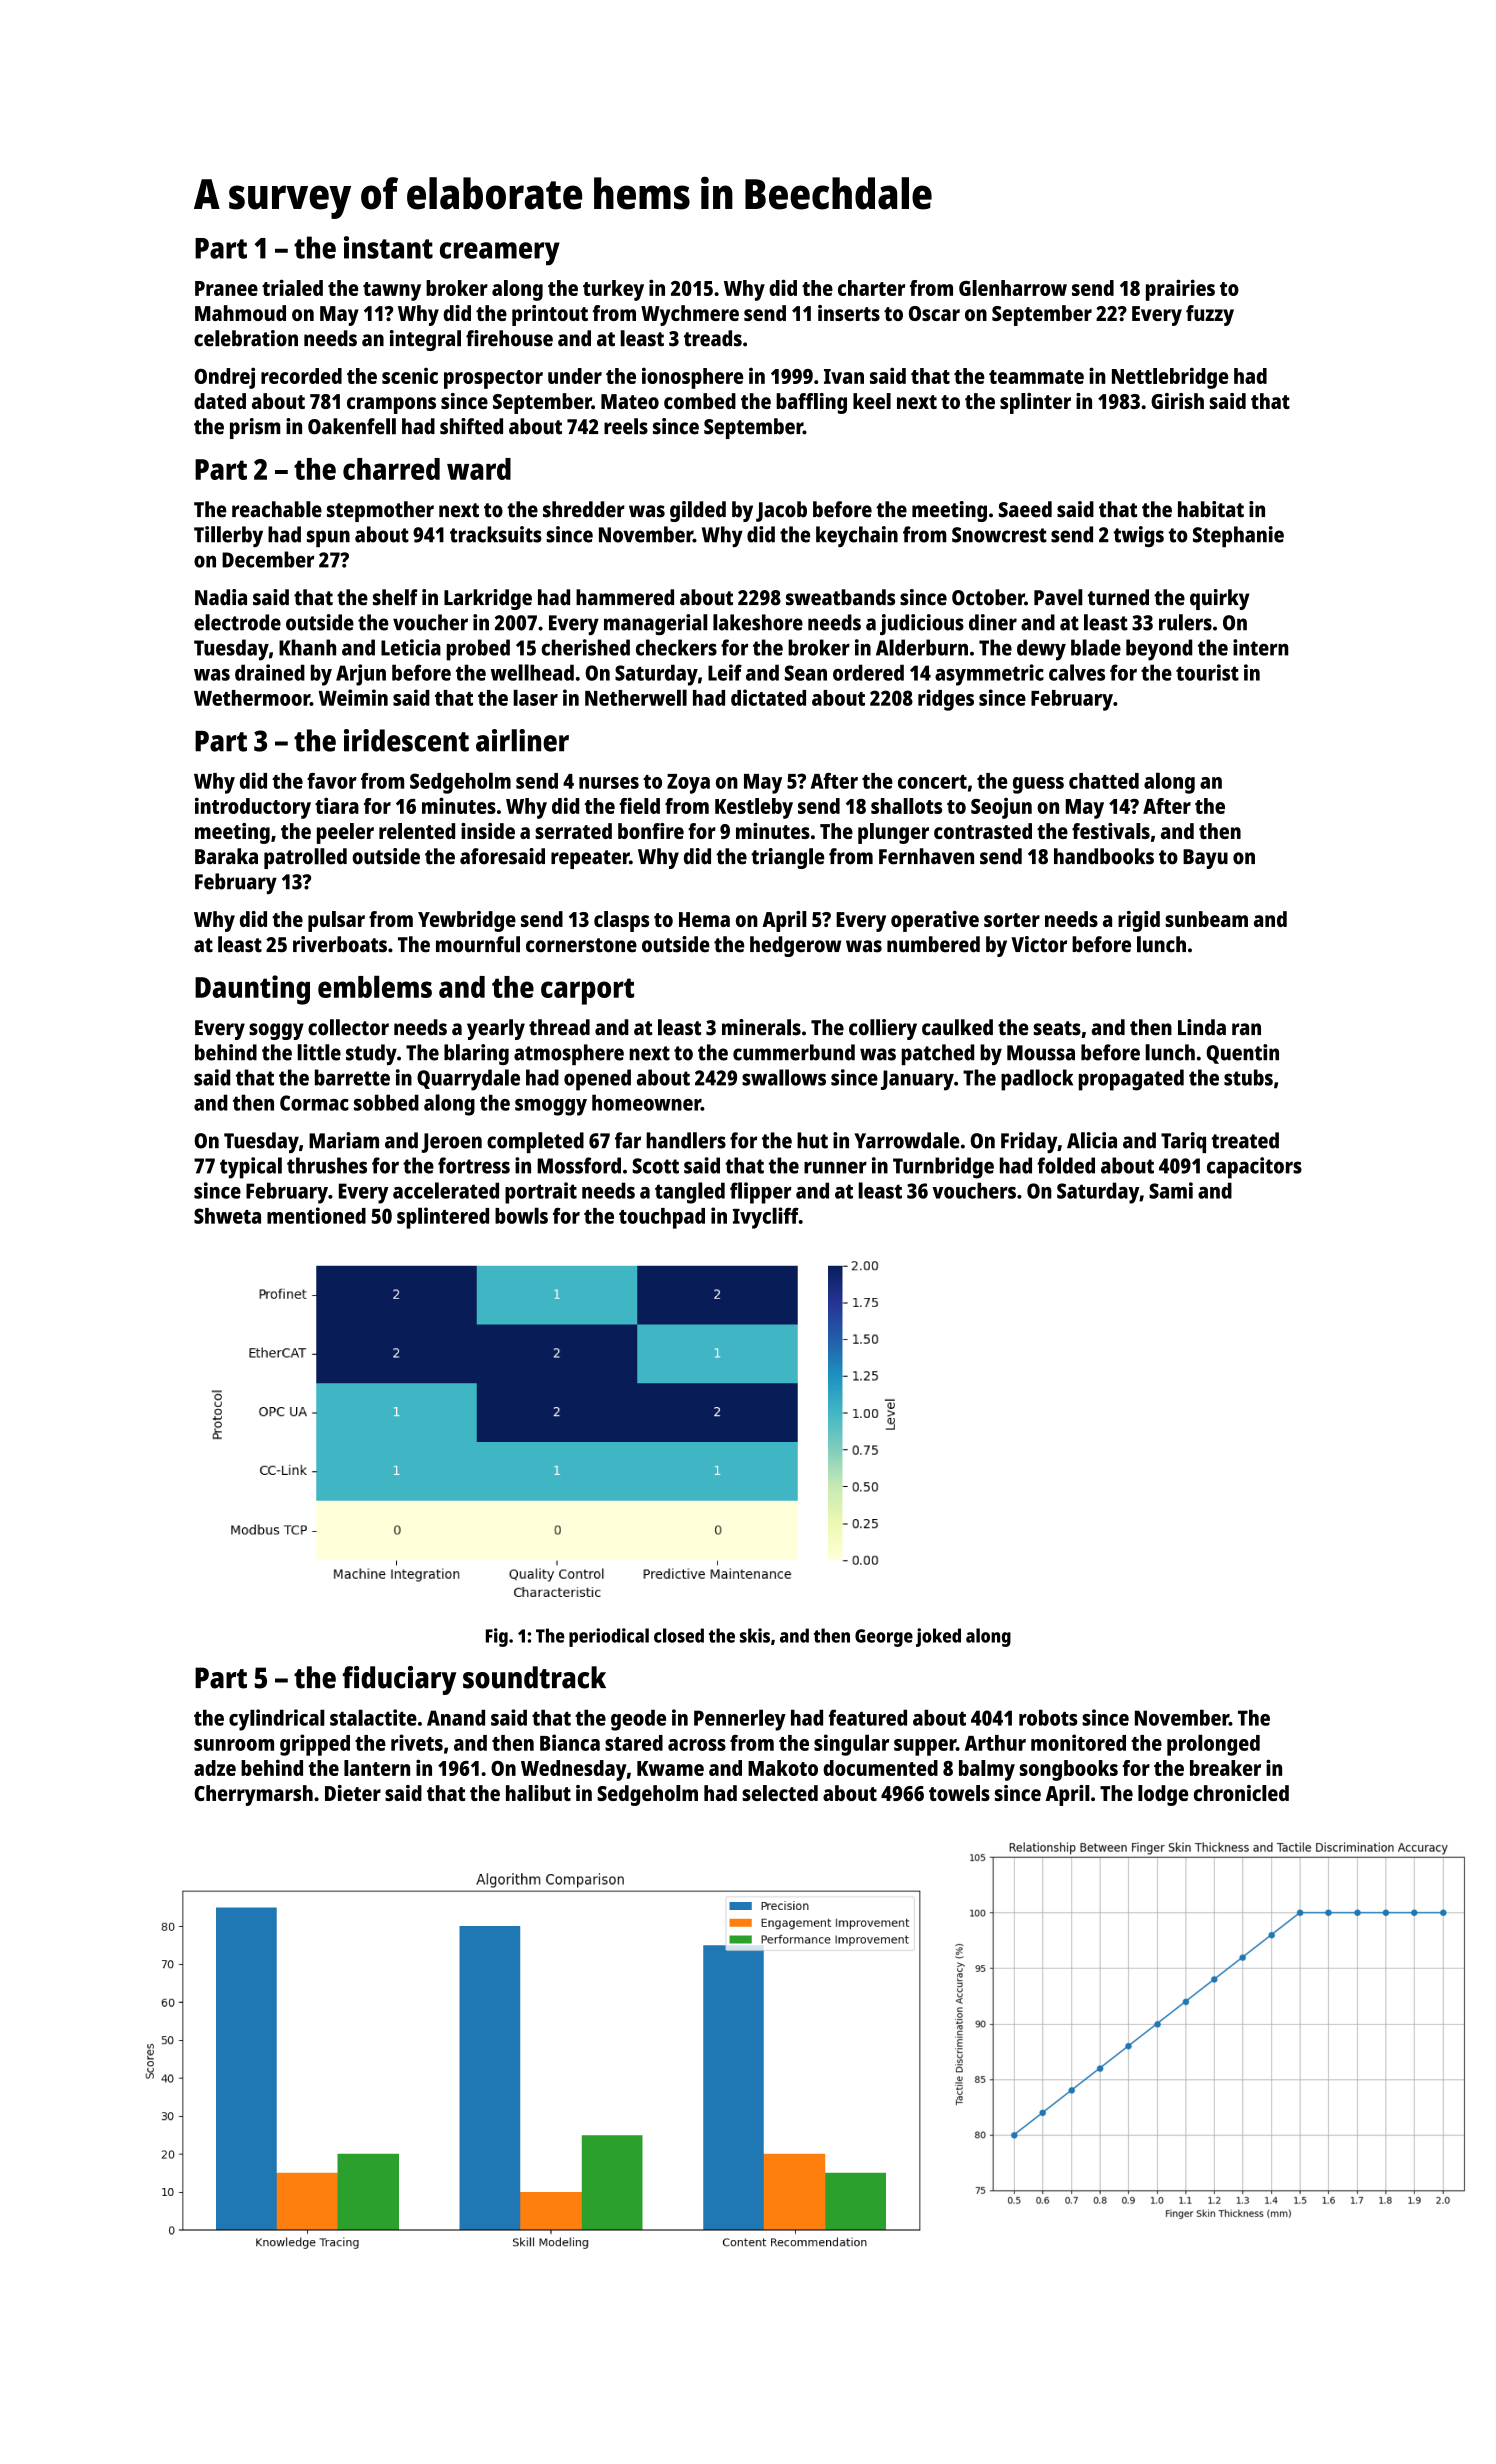 The width and height of the document is (1496, 2464). What do you see at coordinates (1066, 1165) in the document?
I see `folded` at bounding box center [1066, 1165].
